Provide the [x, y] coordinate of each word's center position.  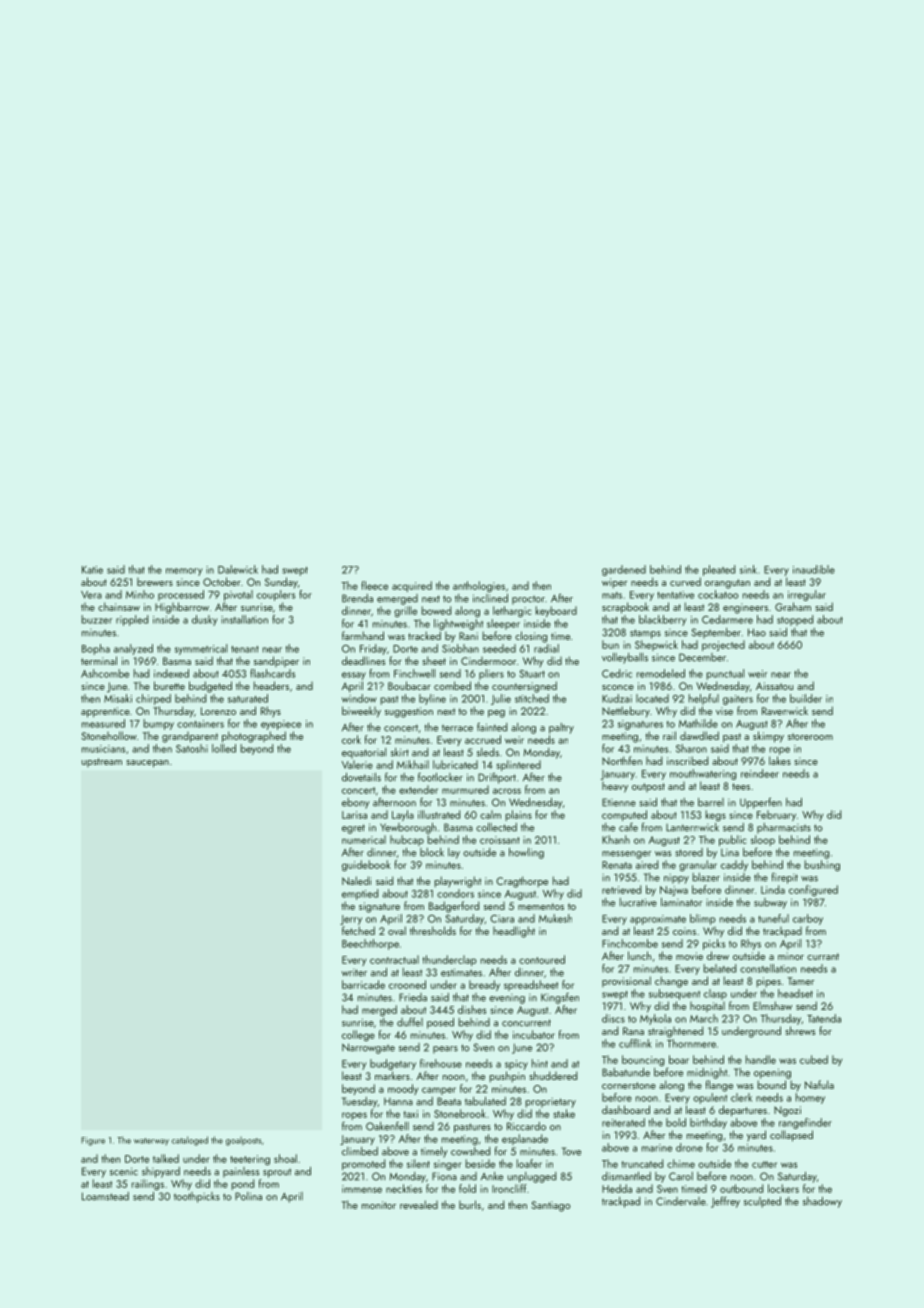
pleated [719, 570]
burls [470, 1204]
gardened [624, 570]
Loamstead [105, 1196]
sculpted [762, 1202]
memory [184, 572]
